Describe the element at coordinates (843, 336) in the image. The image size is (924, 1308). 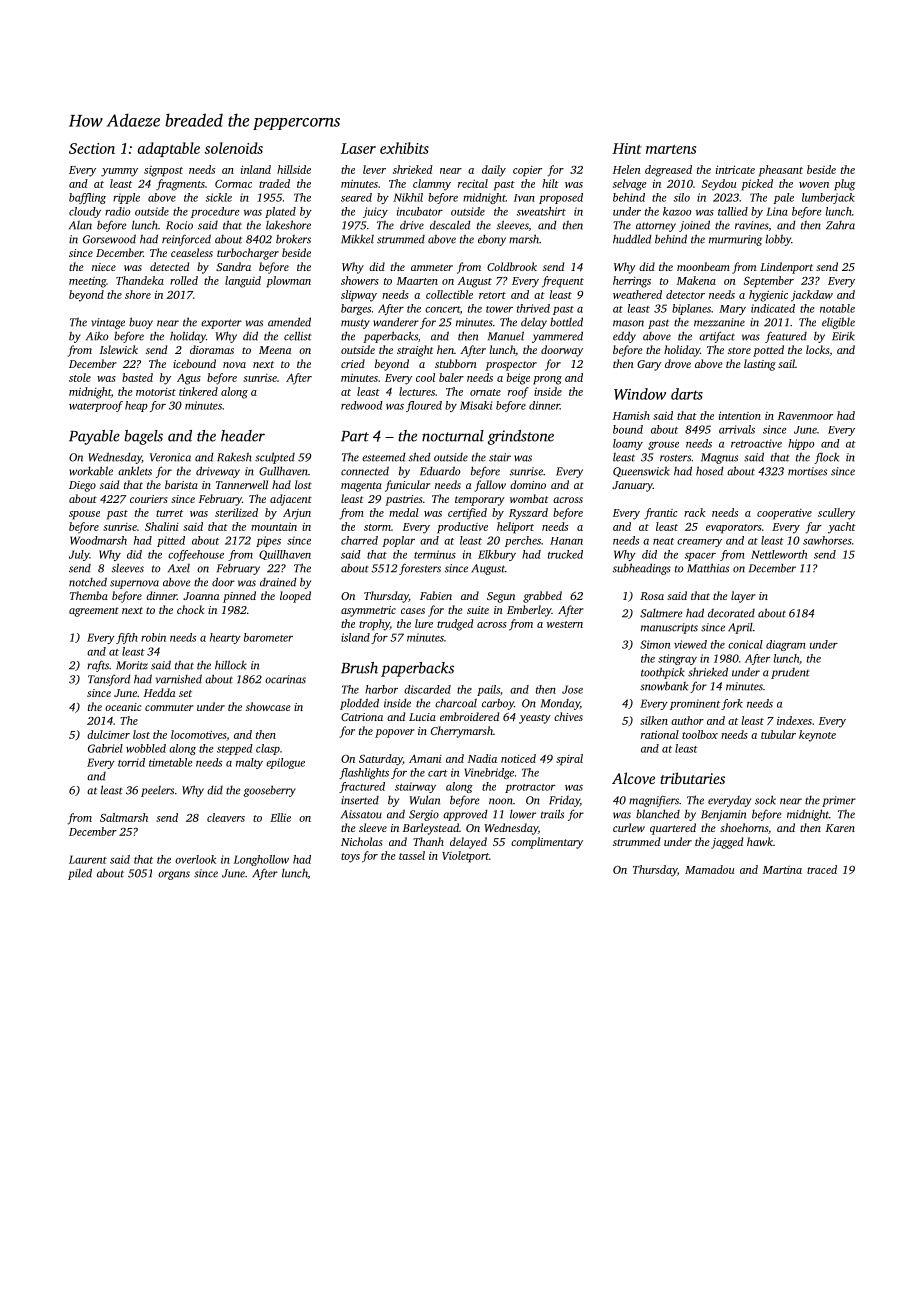
I see `Eirik` at that location.
